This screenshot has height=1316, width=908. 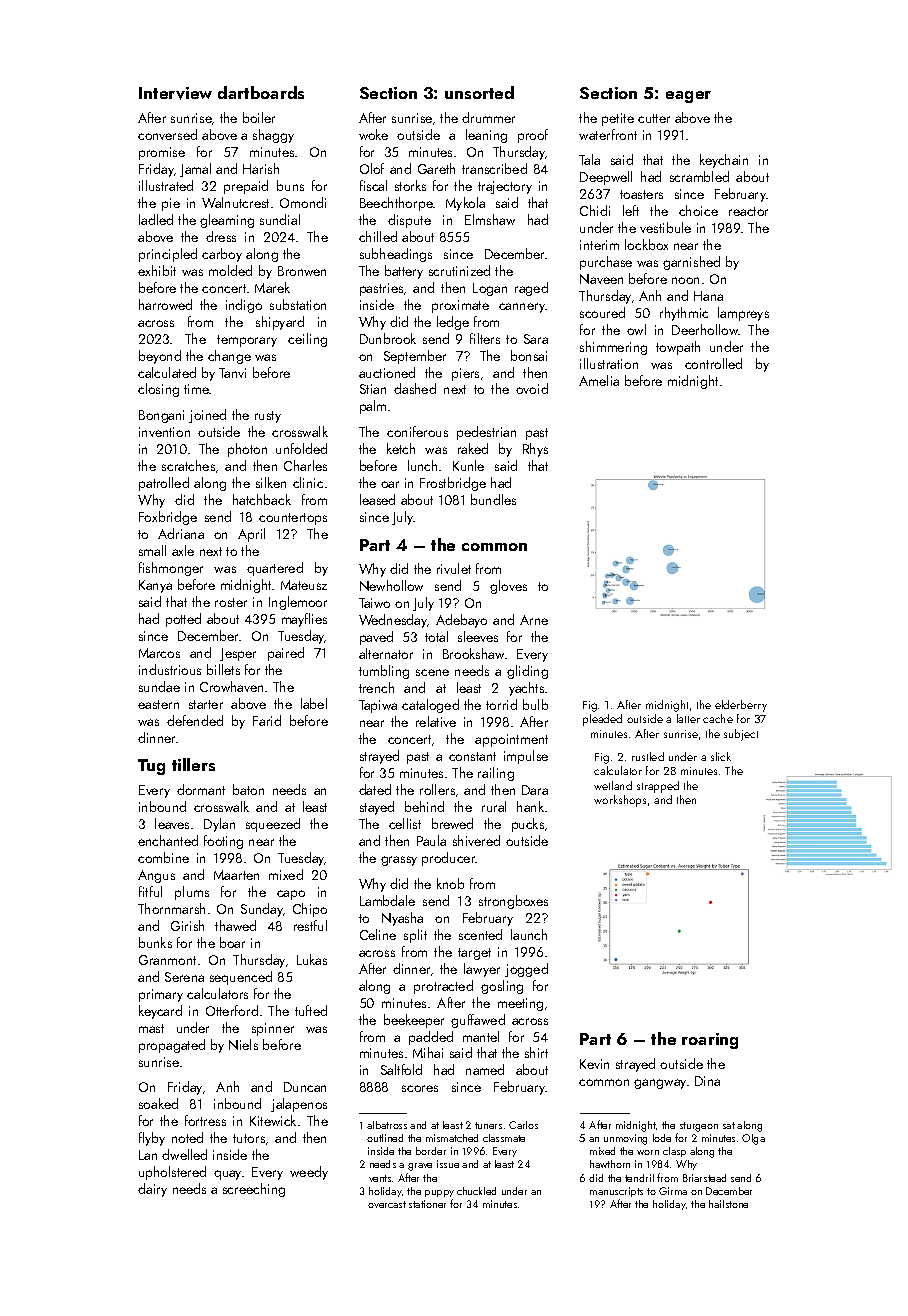 I want to click on propagated, so click(x=172, y=1046).
